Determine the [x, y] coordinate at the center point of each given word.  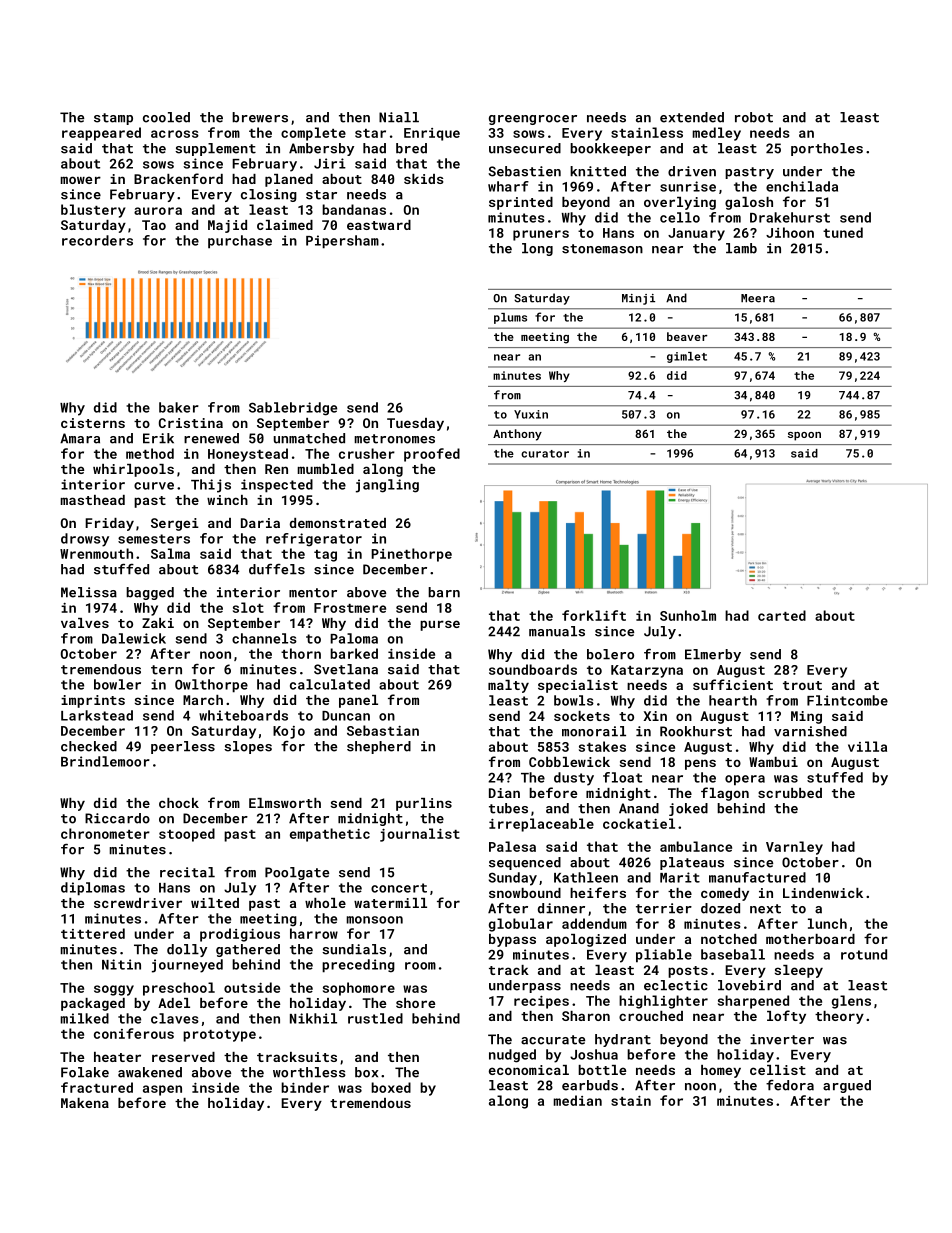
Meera [758, 298]
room [420, 966]
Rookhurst [696, 731]
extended [692, 117]
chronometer [105, 833]
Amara [80, 438]
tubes [508, 808]
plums [510, 318]
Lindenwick [823, 893]
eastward [379, 225]
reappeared [101, 134]
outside [252, 987]
